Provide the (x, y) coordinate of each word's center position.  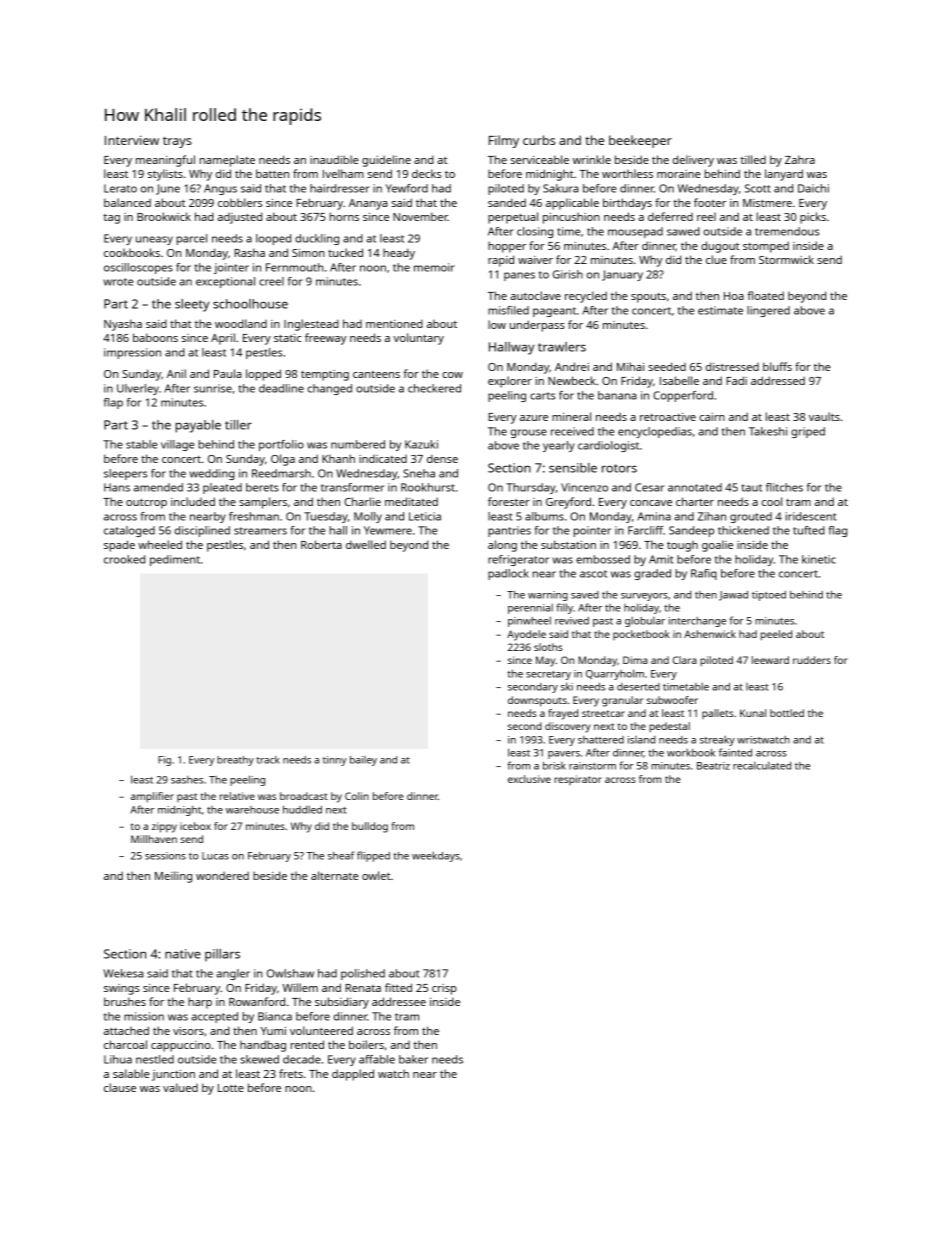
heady (399, 254)
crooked (124, 559)
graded (652, 574)
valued (180, 1087)
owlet (376, 875)
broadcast (304, 796)
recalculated (762, 765)
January (622, 275)
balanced (127, 202)
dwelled (366, 544)
